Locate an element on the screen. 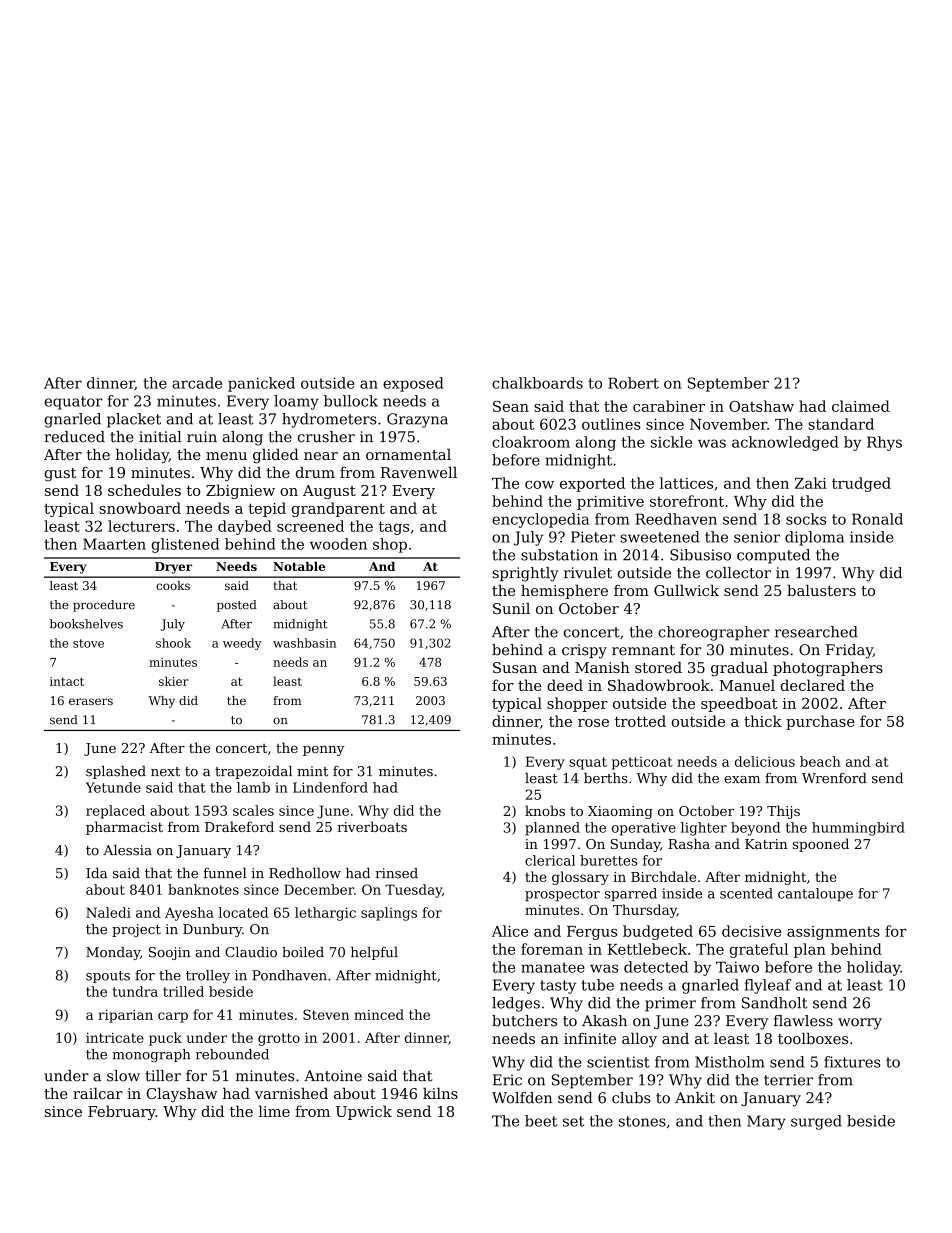 This screenshot has width=952, height=1233. petticoat is located at coordinates (642, 763).
